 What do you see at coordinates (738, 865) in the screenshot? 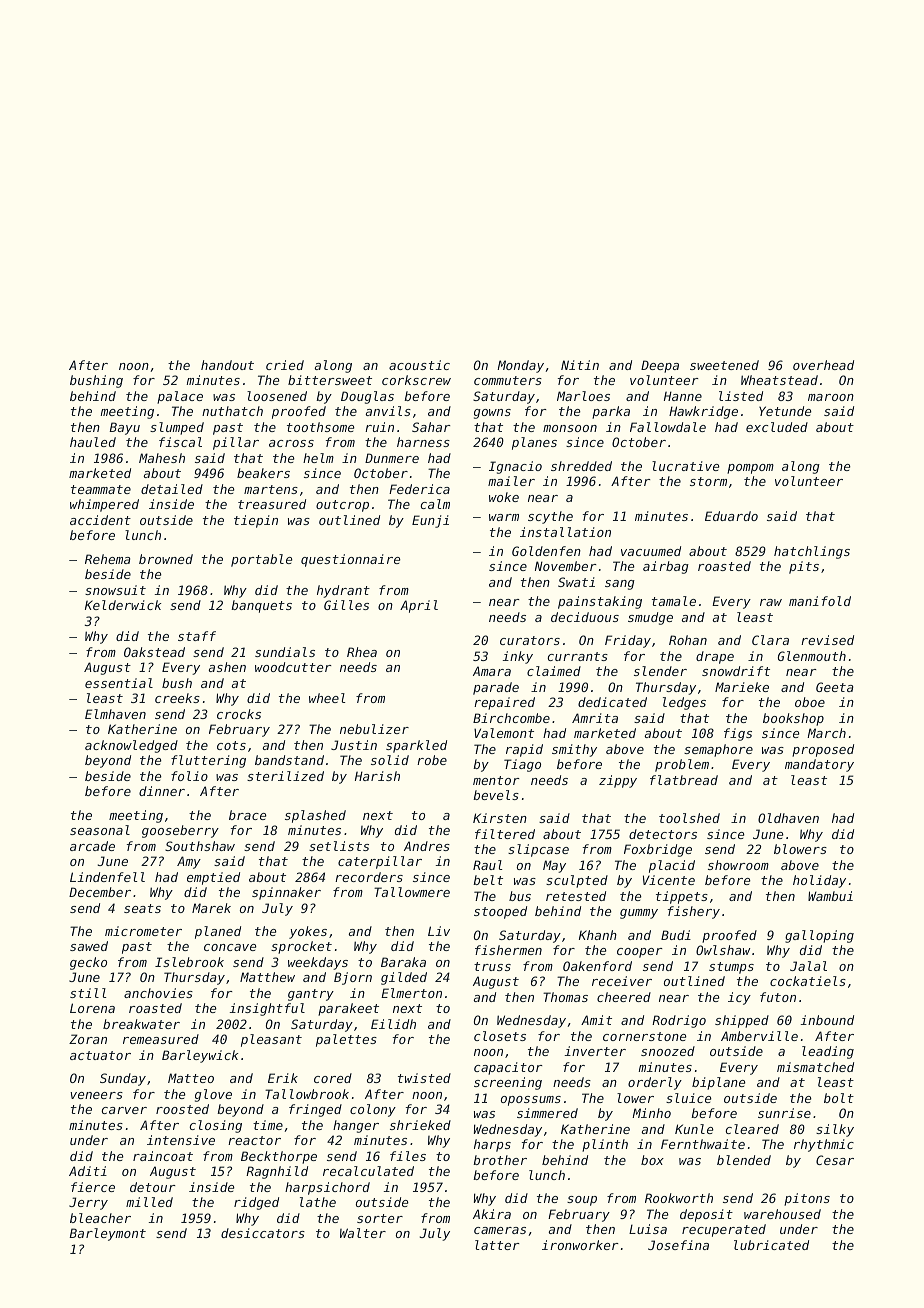
I see `showroom` at bounding box center [738, 865].
